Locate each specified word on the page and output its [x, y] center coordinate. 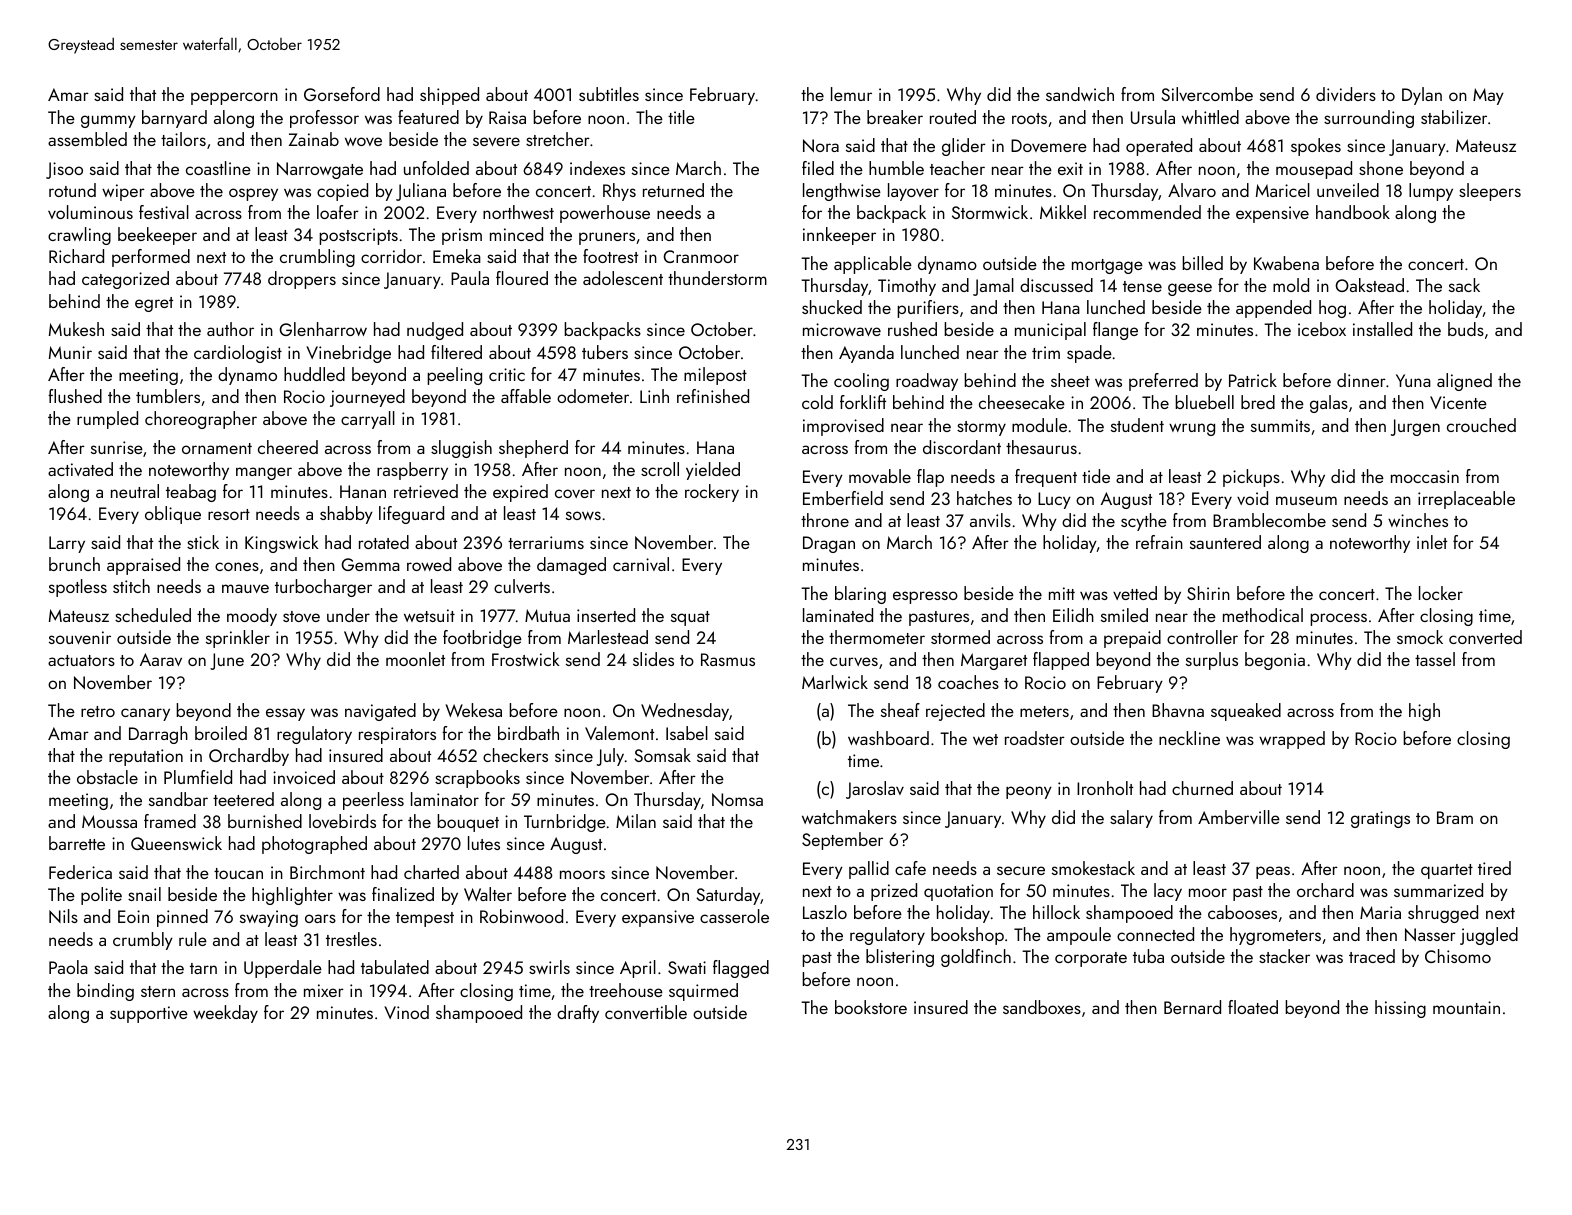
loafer [338, 212]
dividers [1346, 94]
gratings [1380, 819]
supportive [149, 1014]
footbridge [482, 639]
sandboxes [1042, 1007]
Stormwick [990, 212]
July [610, 757]
